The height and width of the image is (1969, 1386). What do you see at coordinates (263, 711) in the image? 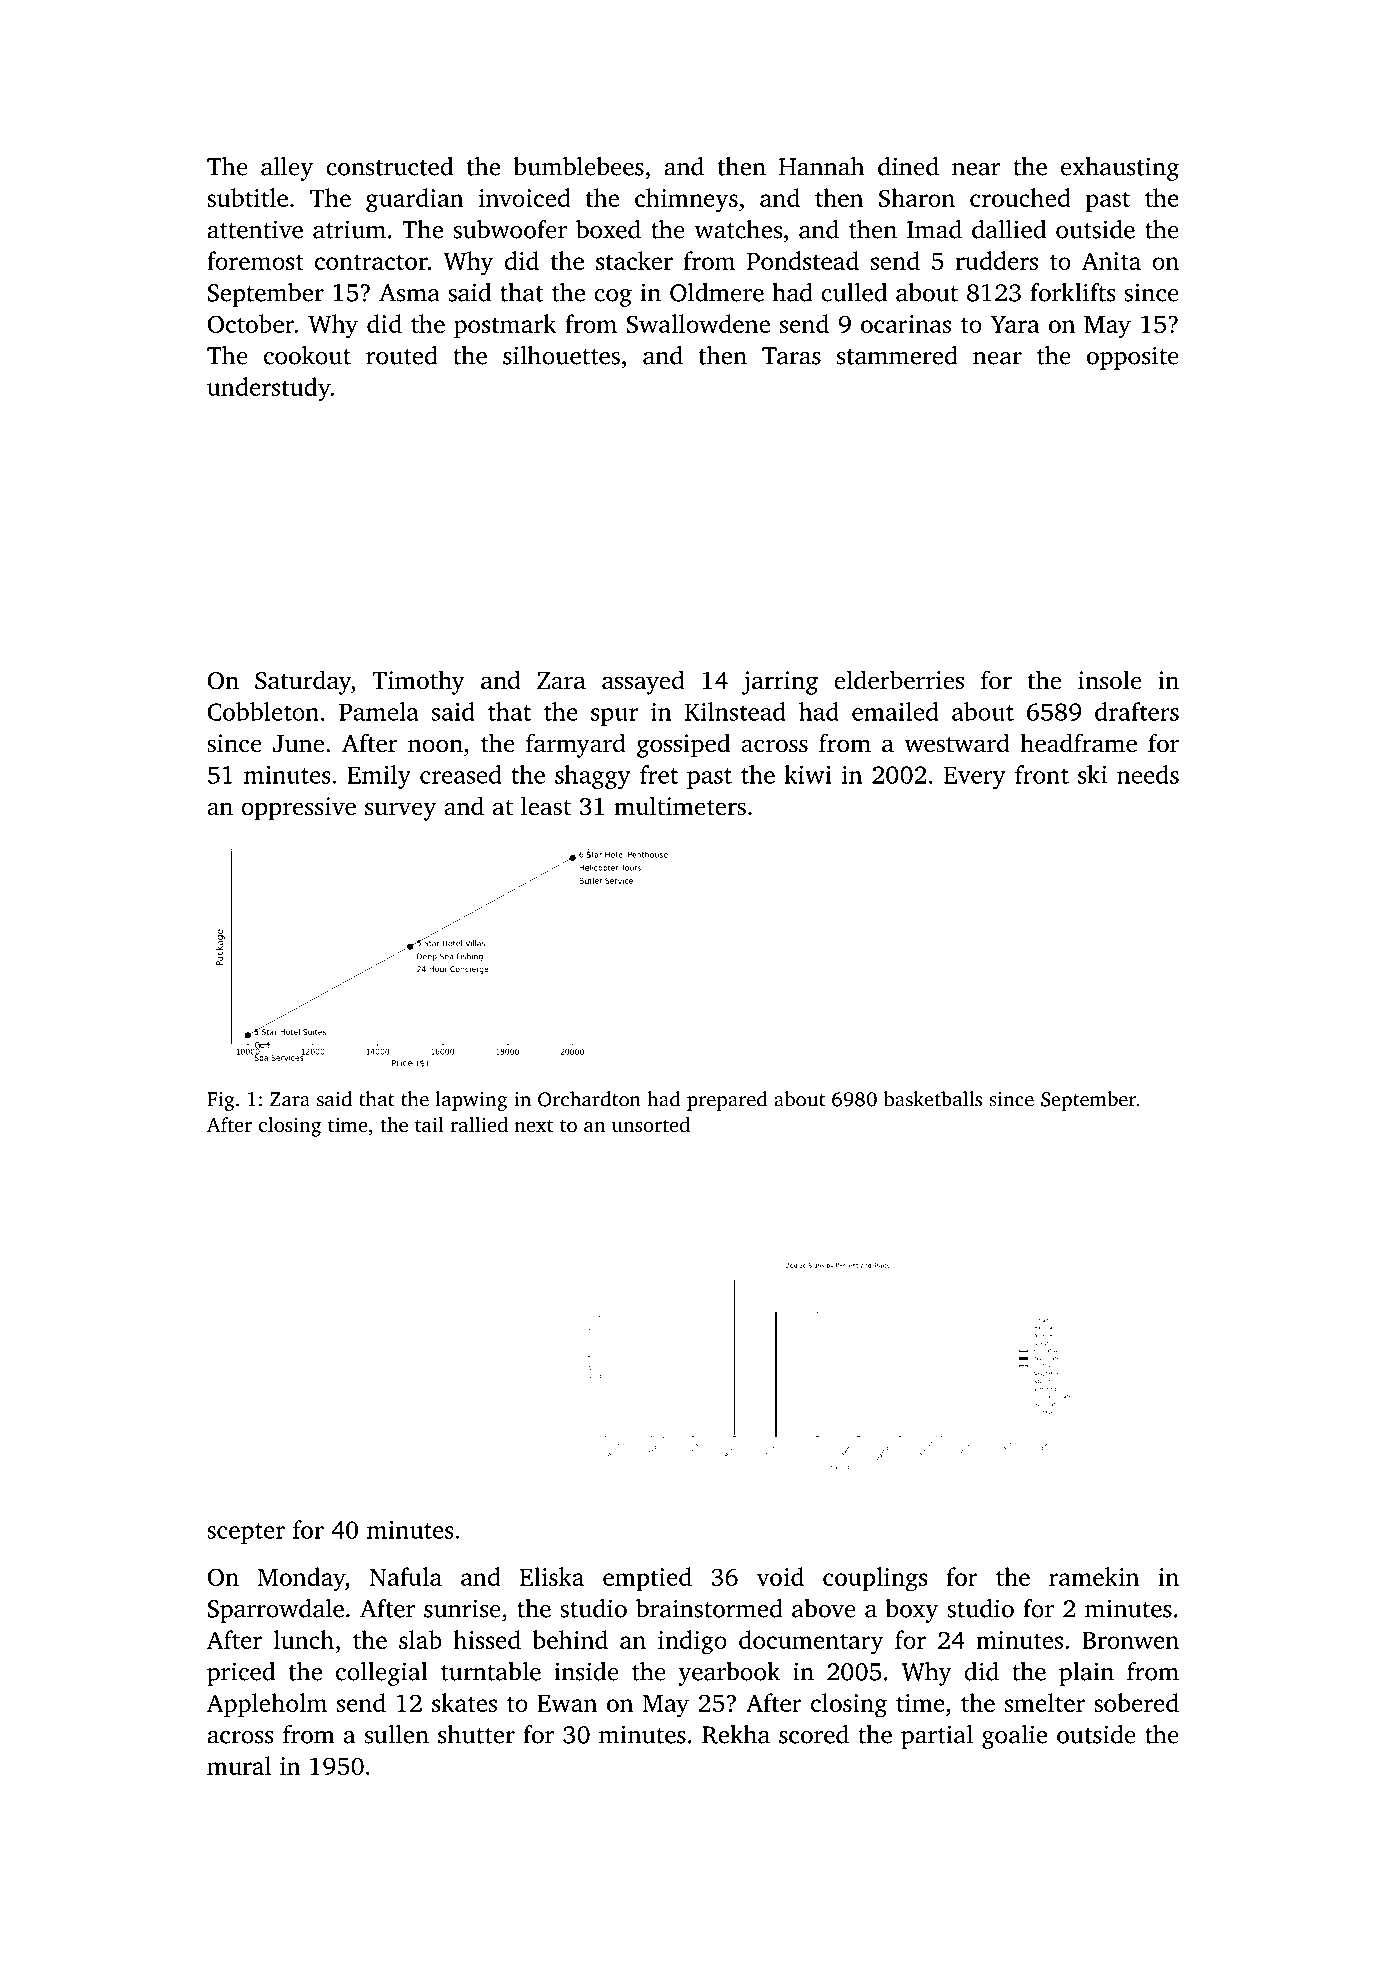
I see `Cobbleton` at bounding box center [263, 711].
